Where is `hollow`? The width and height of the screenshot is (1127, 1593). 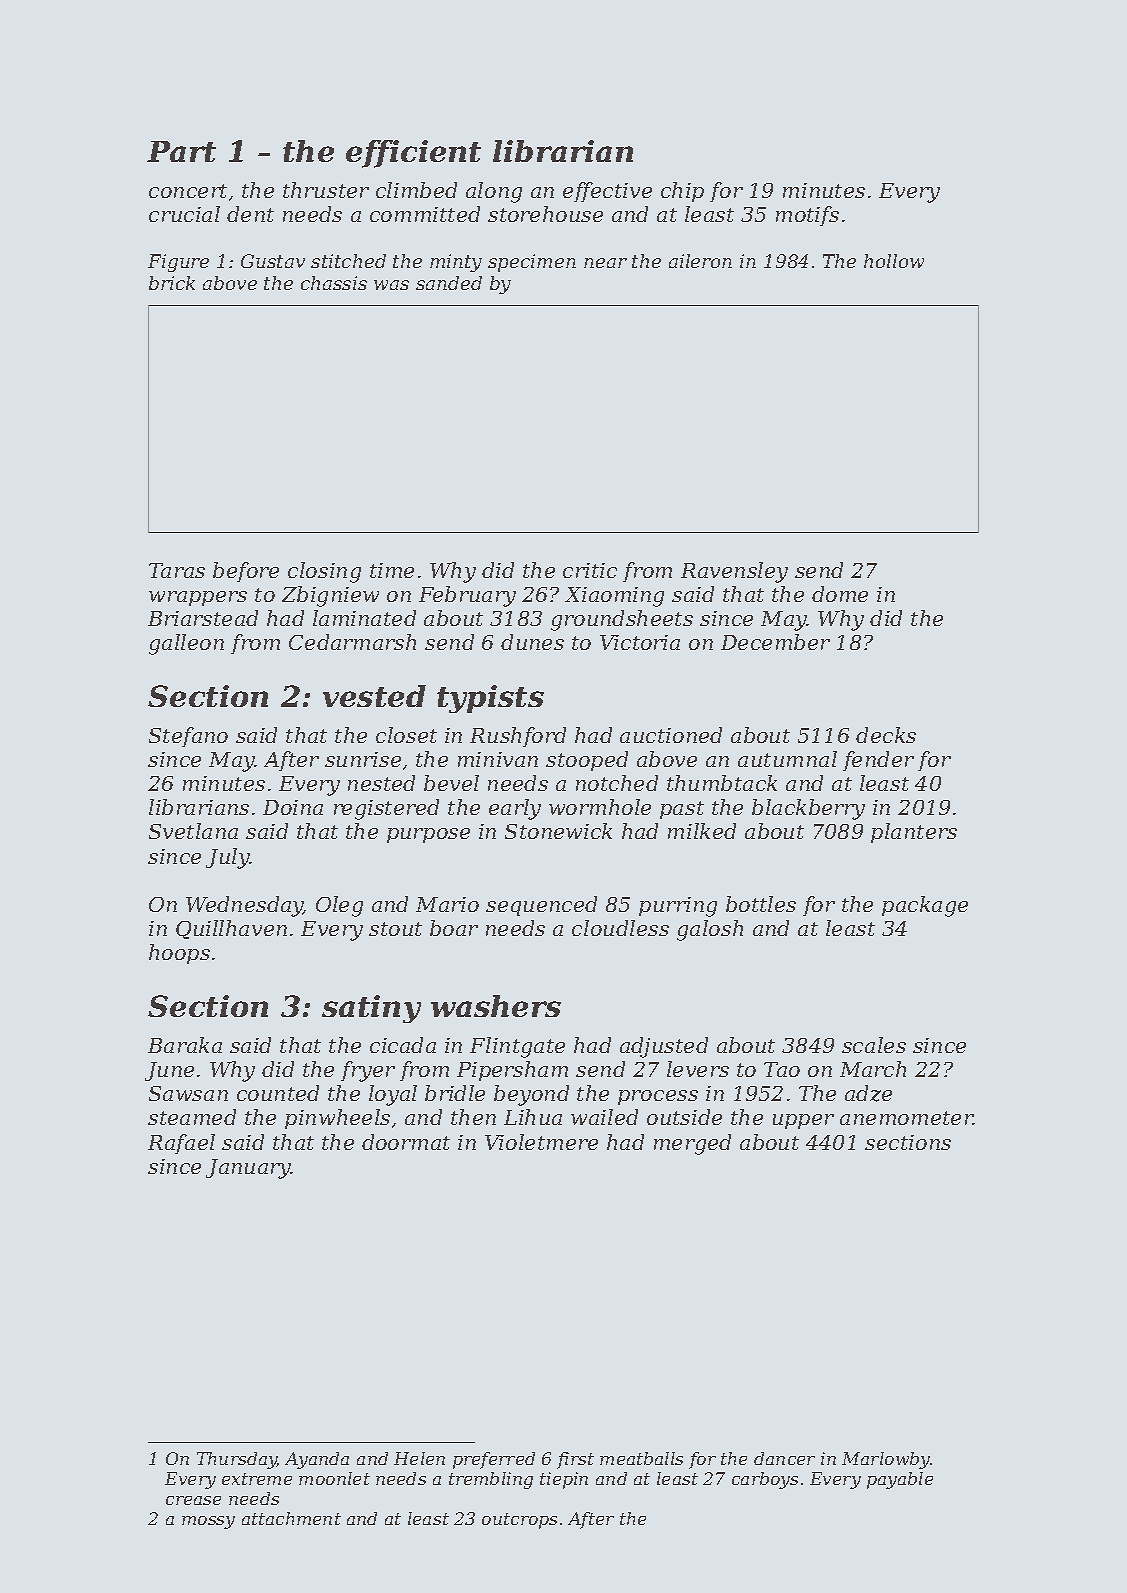
hollow is located at coordinates (894, 261).
